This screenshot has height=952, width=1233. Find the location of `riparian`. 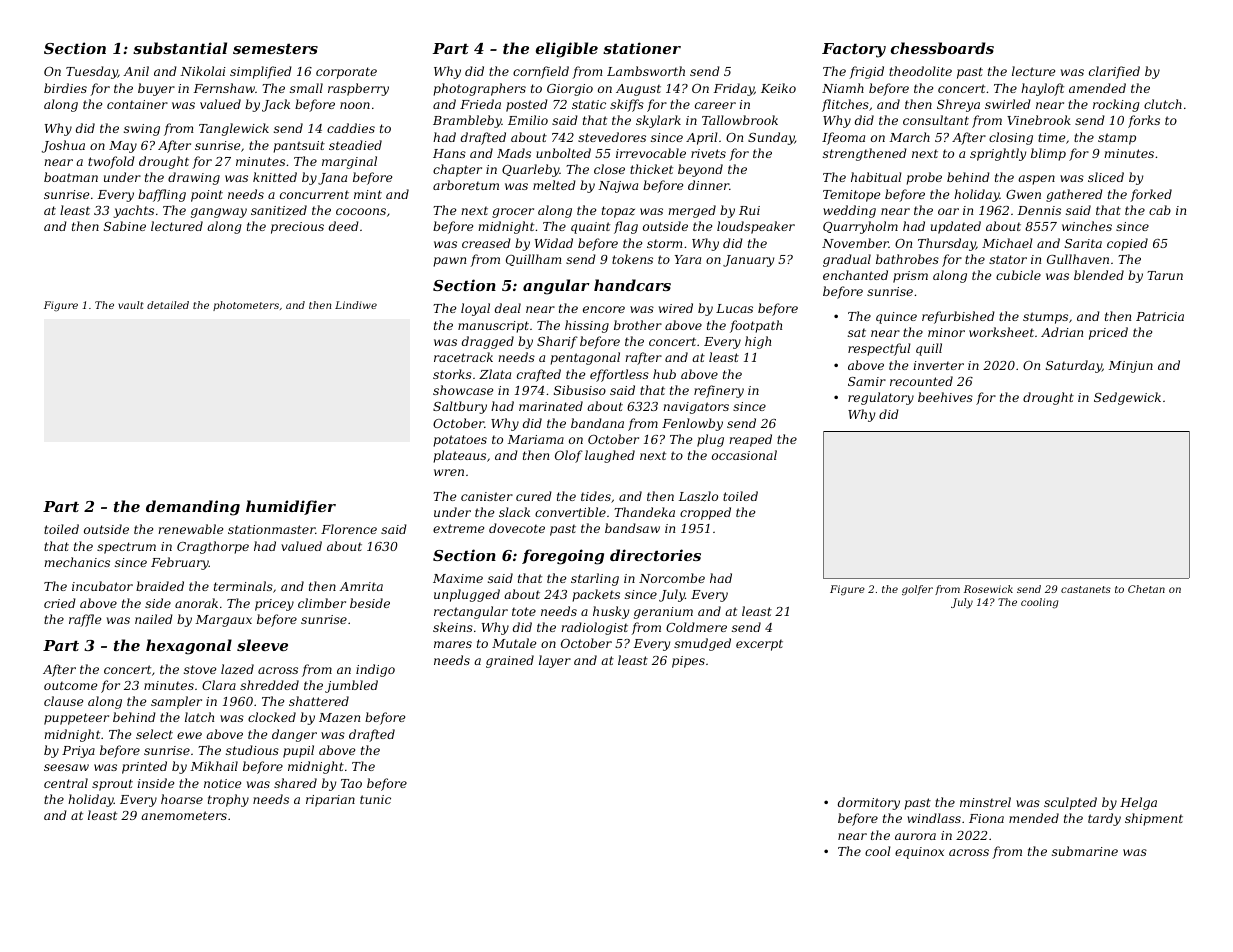

riparian is located at coordinates (330, 801).
